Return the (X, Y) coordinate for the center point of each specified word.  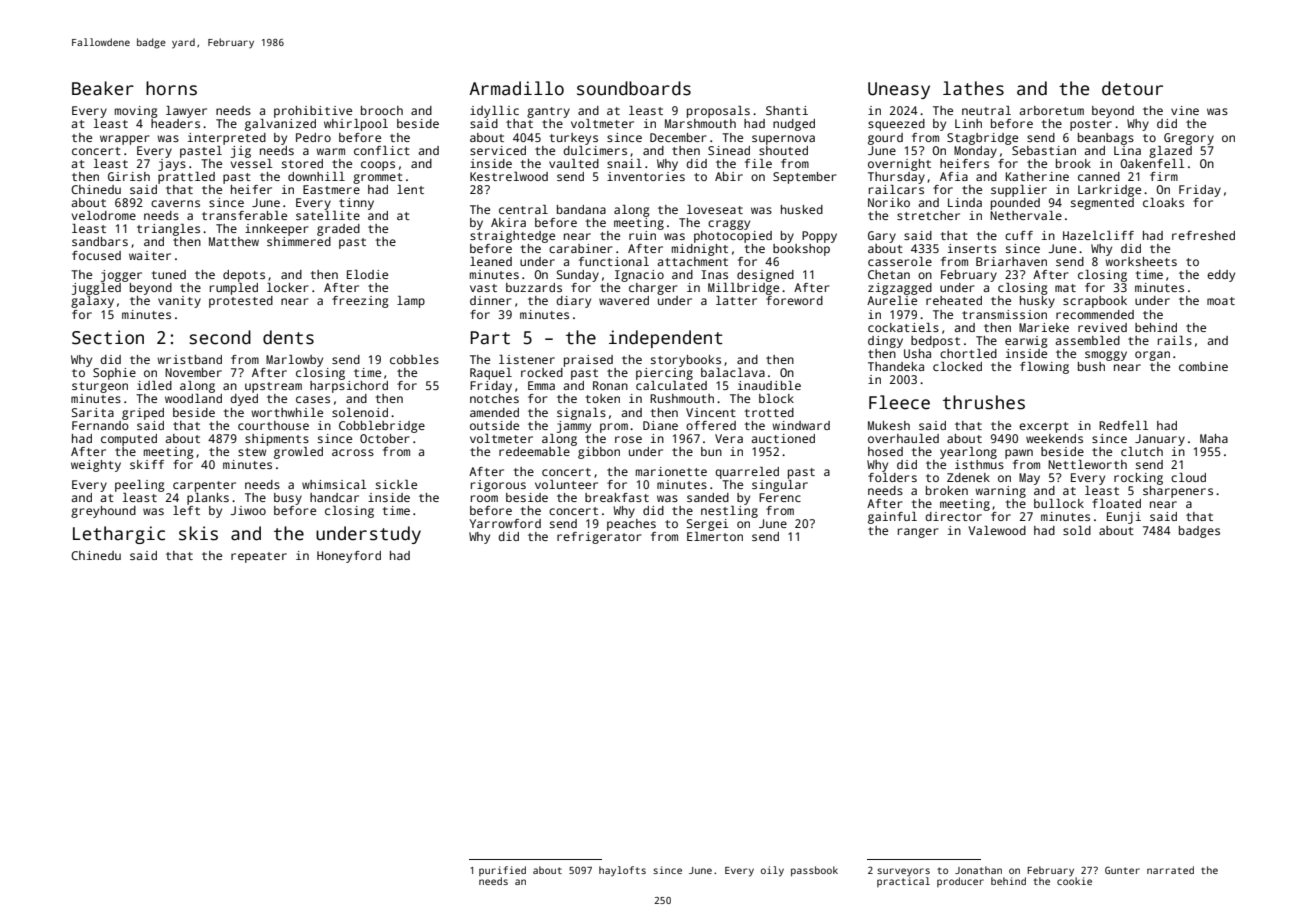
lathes (973, 88)
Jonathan (978, 870)
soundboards (634, 88)
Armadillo (516, 88)
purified (502, 871)
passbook (814, 871)
